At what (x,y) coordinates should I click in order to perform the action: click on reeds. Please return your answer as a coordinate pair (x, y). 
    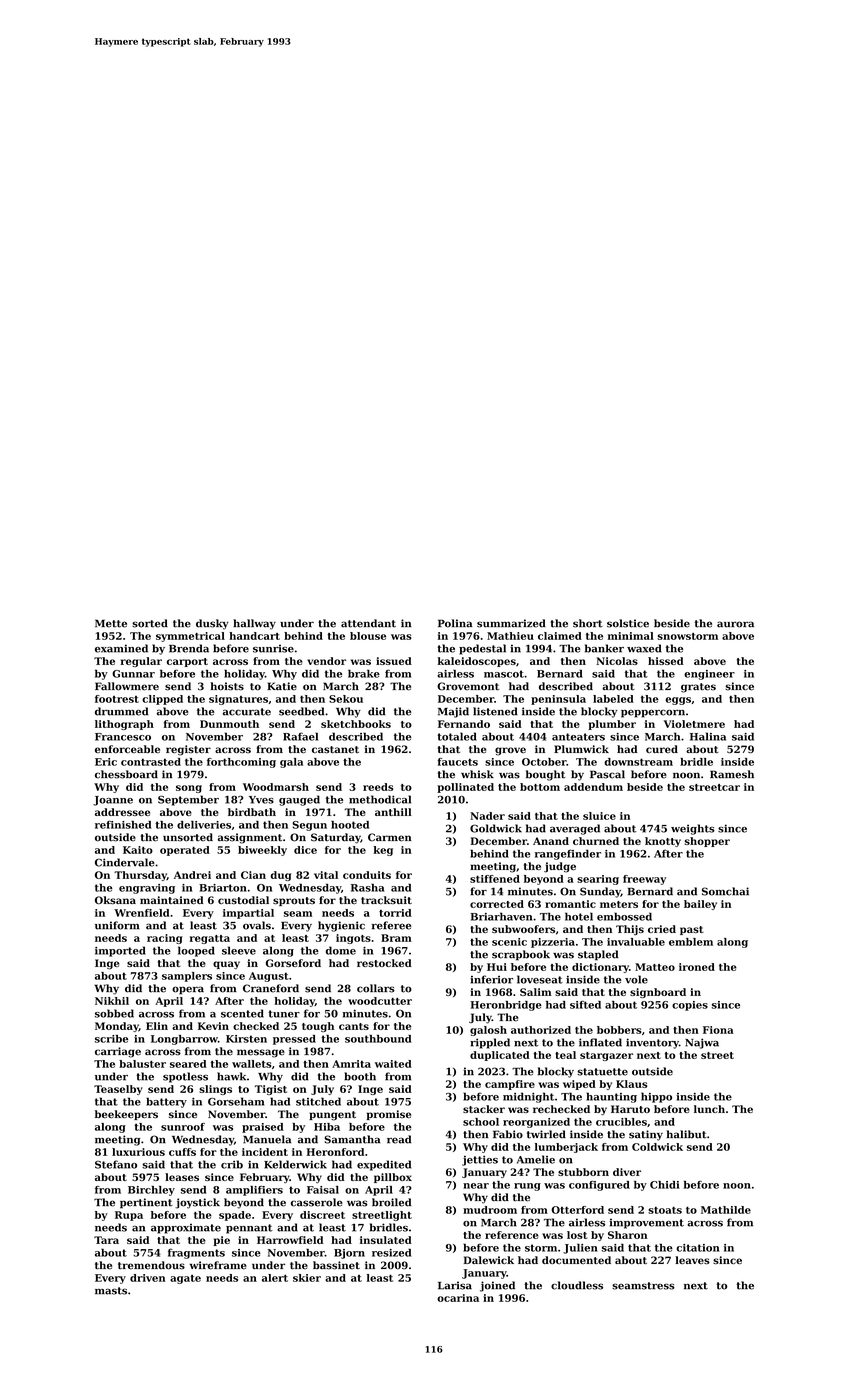
    Looking at the image, I should click on (378, 787).
